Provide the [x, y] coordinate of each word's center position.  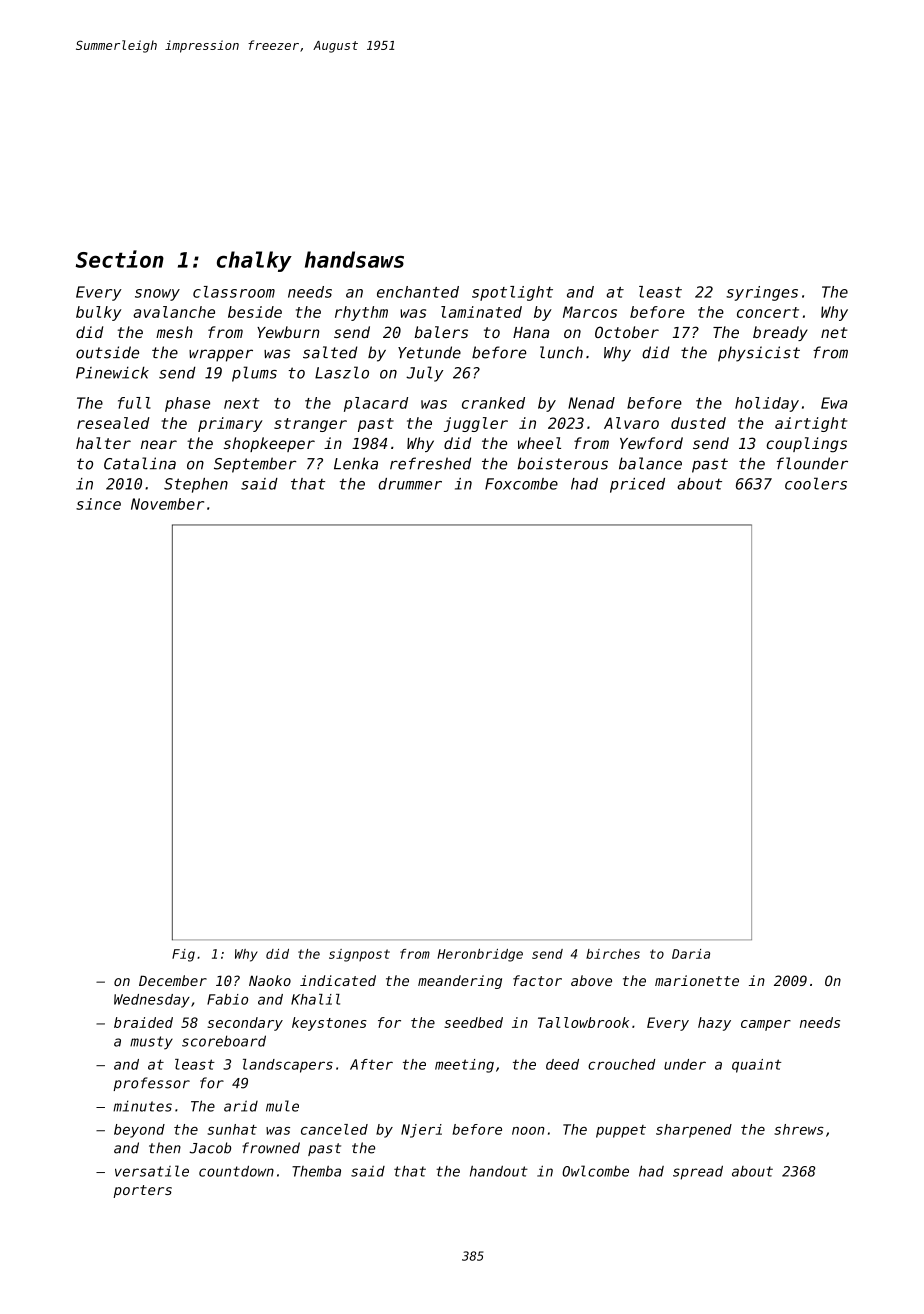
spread [698, 1172]
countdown [236, 1171]
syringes [762, 293]
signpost [359, 955]
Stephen [196, 485]
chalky [254, 261]
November [167, 504]
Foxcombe [521, 484]
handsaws [354, 259]
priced [637, 485]
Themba [316, 1171]
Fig [183, 955]
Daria [691, 954]
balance [650, 463]
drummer [410, 484]
